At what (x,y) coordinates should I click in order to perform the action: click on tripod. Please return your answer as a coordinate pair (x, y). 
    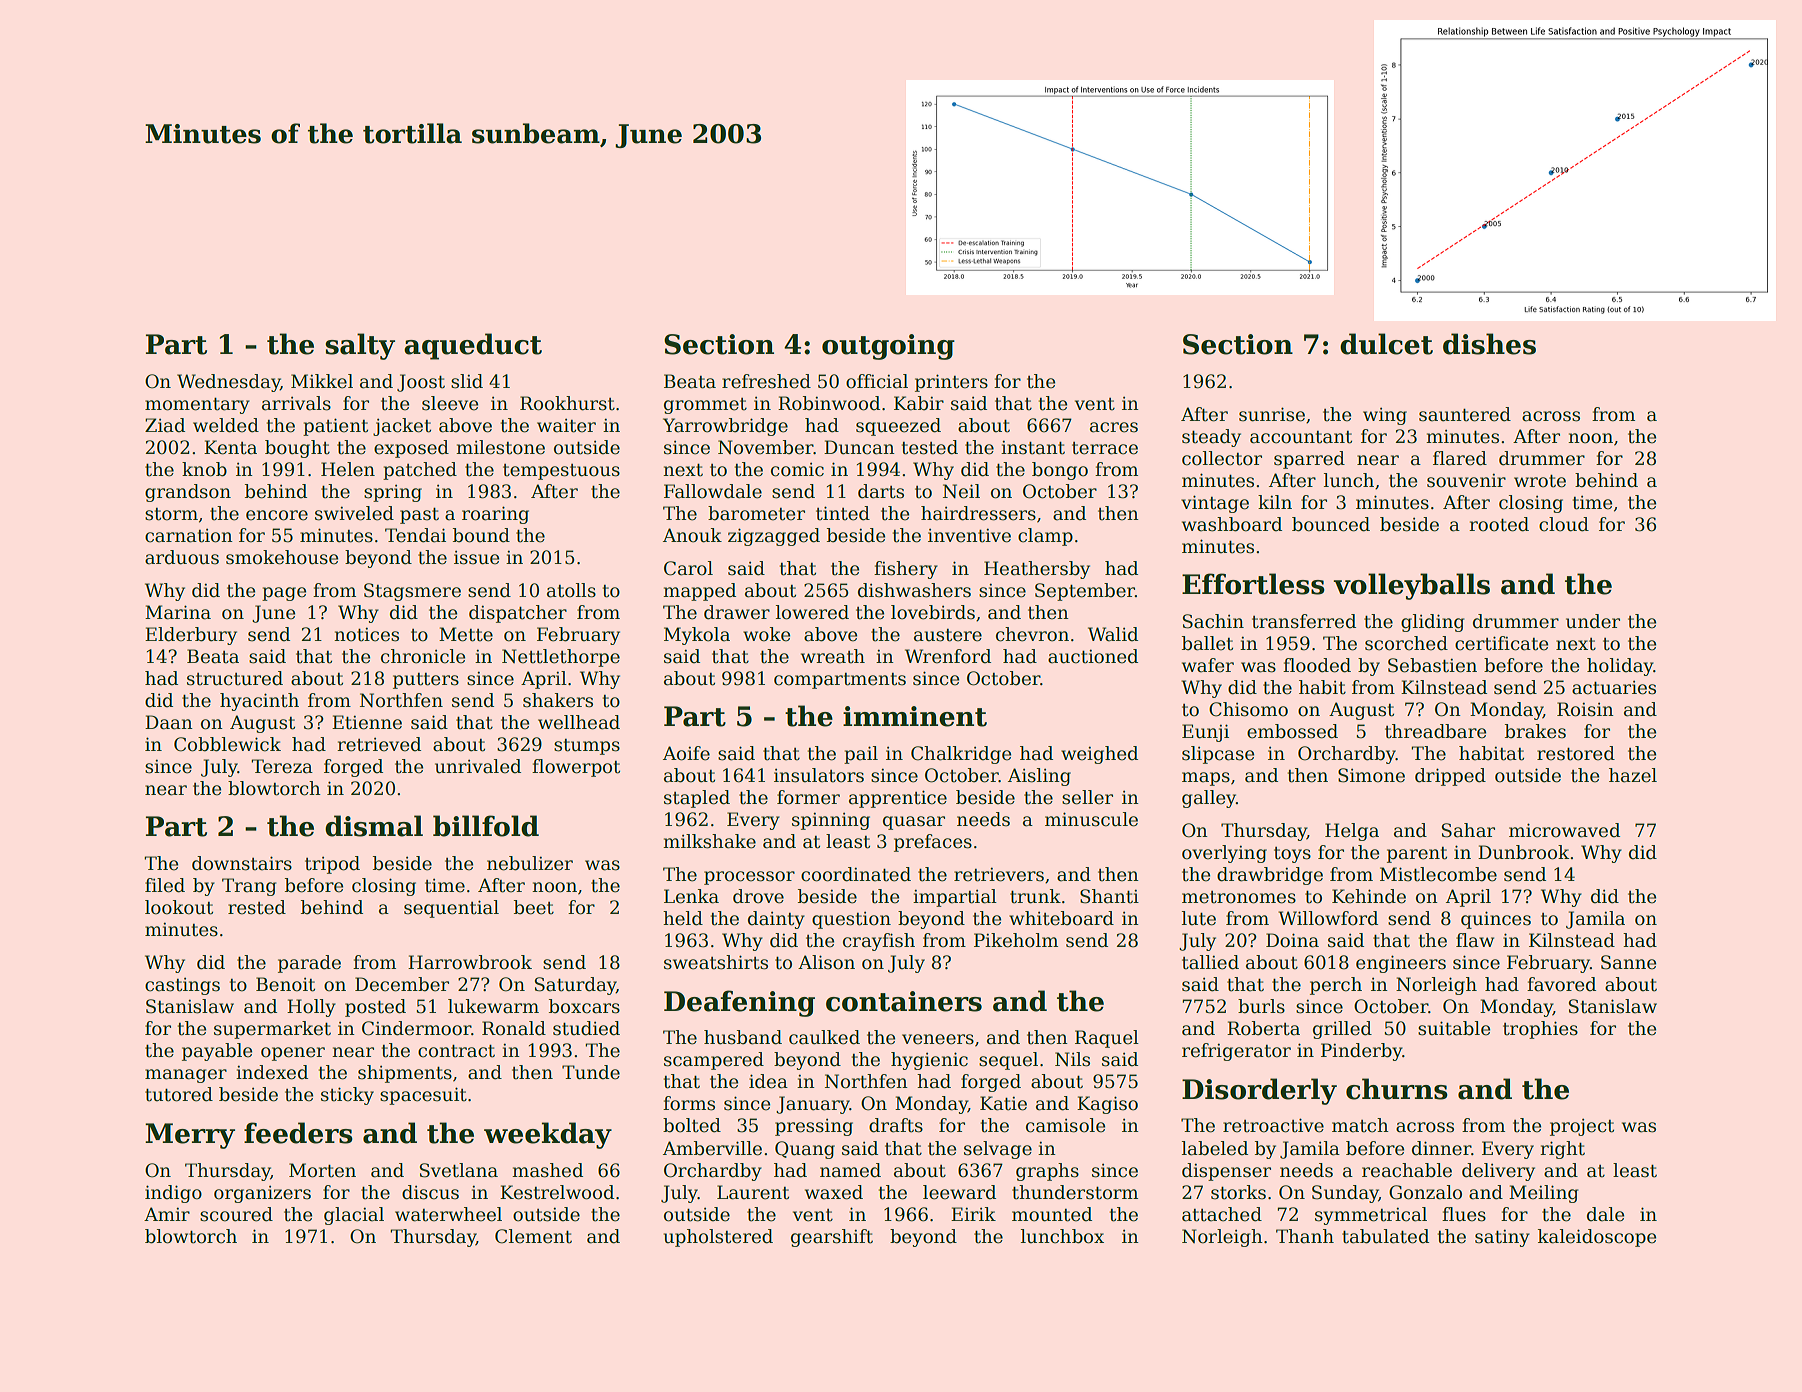
    Looking at the image, I should click on (332, 865).
